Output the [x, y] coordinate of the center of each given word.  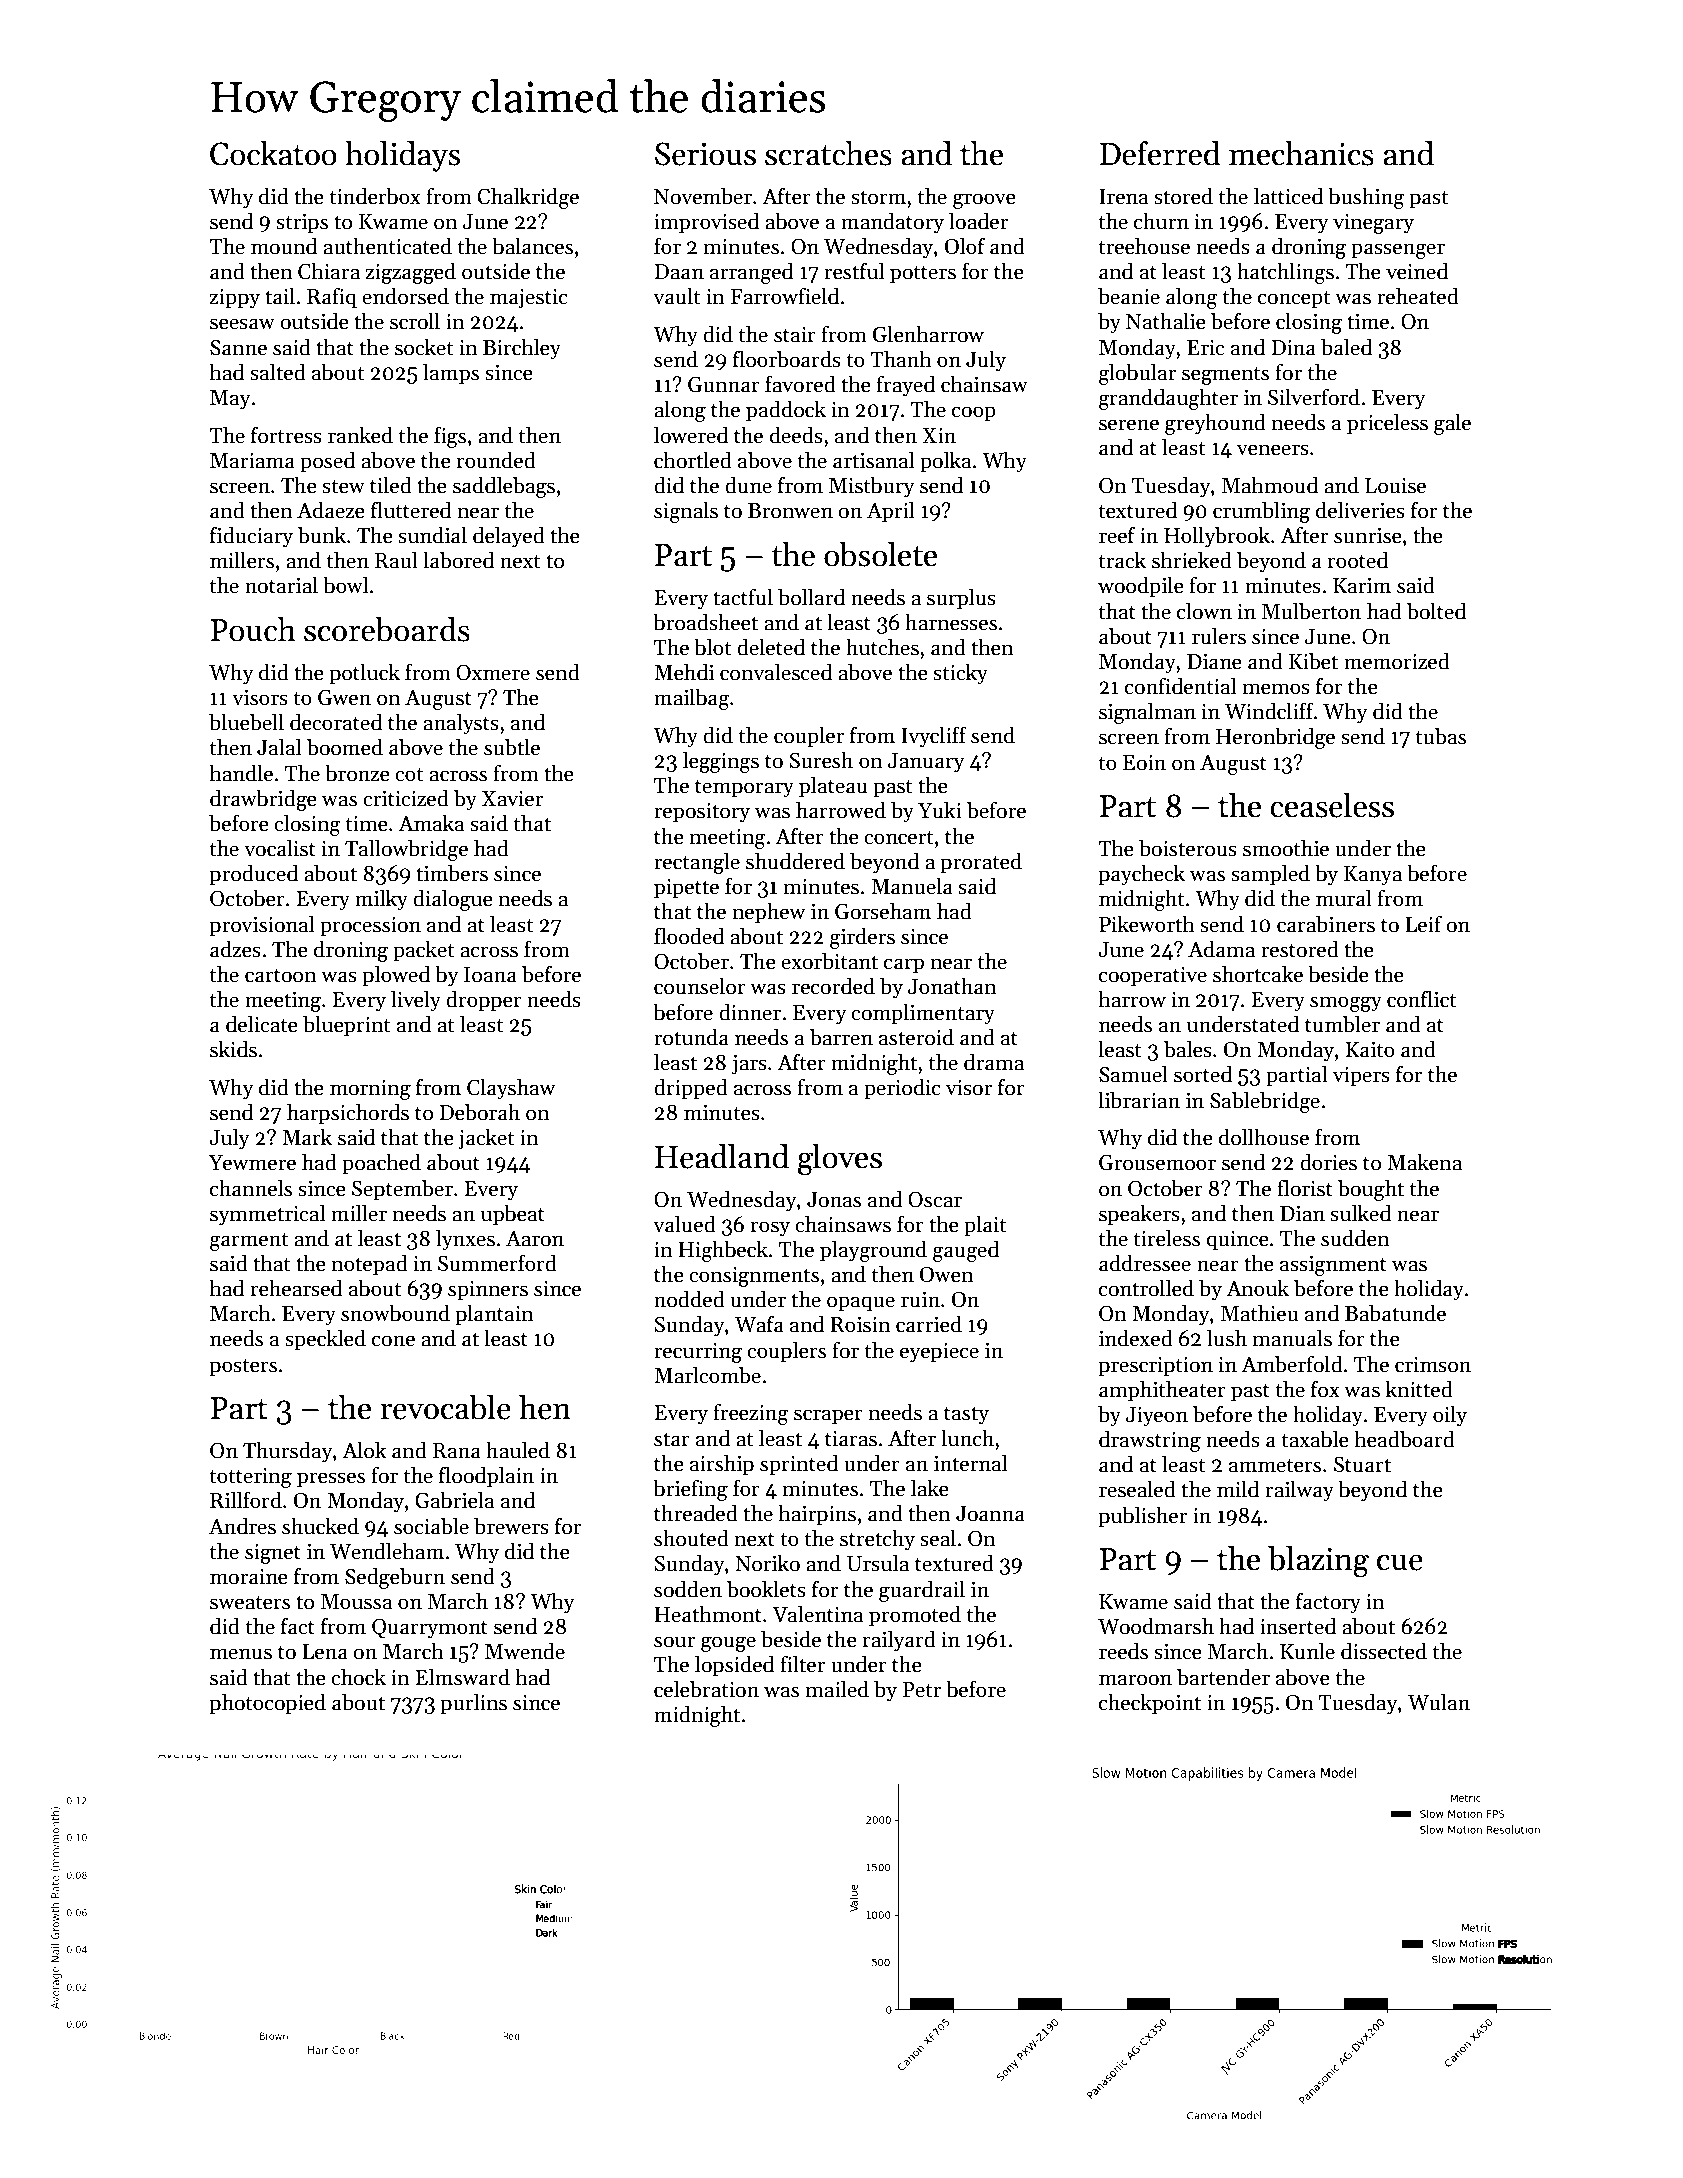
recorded [833, 986]
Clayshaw [511, 1089]
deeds [796, 435]
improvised [706, 223]
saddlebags [504, 487]
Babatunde [1395, 1313]
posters [243, 1367]
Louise [1395, 486]
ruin [920, 1300]
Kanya [1373, 876]
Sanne [238, 347]
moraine [249, 1577]
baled [1346, 347]
